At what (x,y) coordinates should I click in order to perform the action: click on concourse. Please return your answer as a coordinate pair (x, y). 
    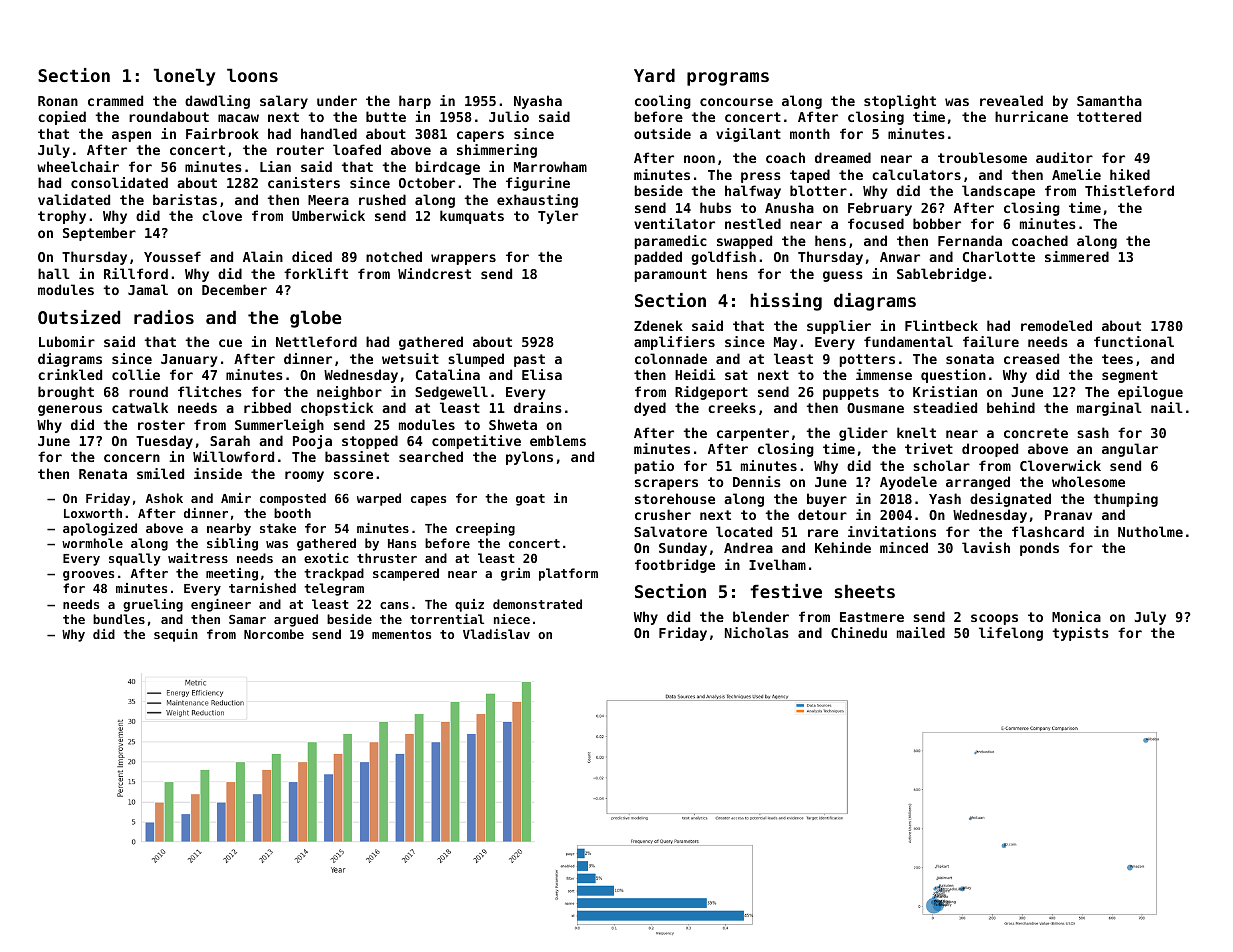
    Looking at the image, I should click on (736, 102).
